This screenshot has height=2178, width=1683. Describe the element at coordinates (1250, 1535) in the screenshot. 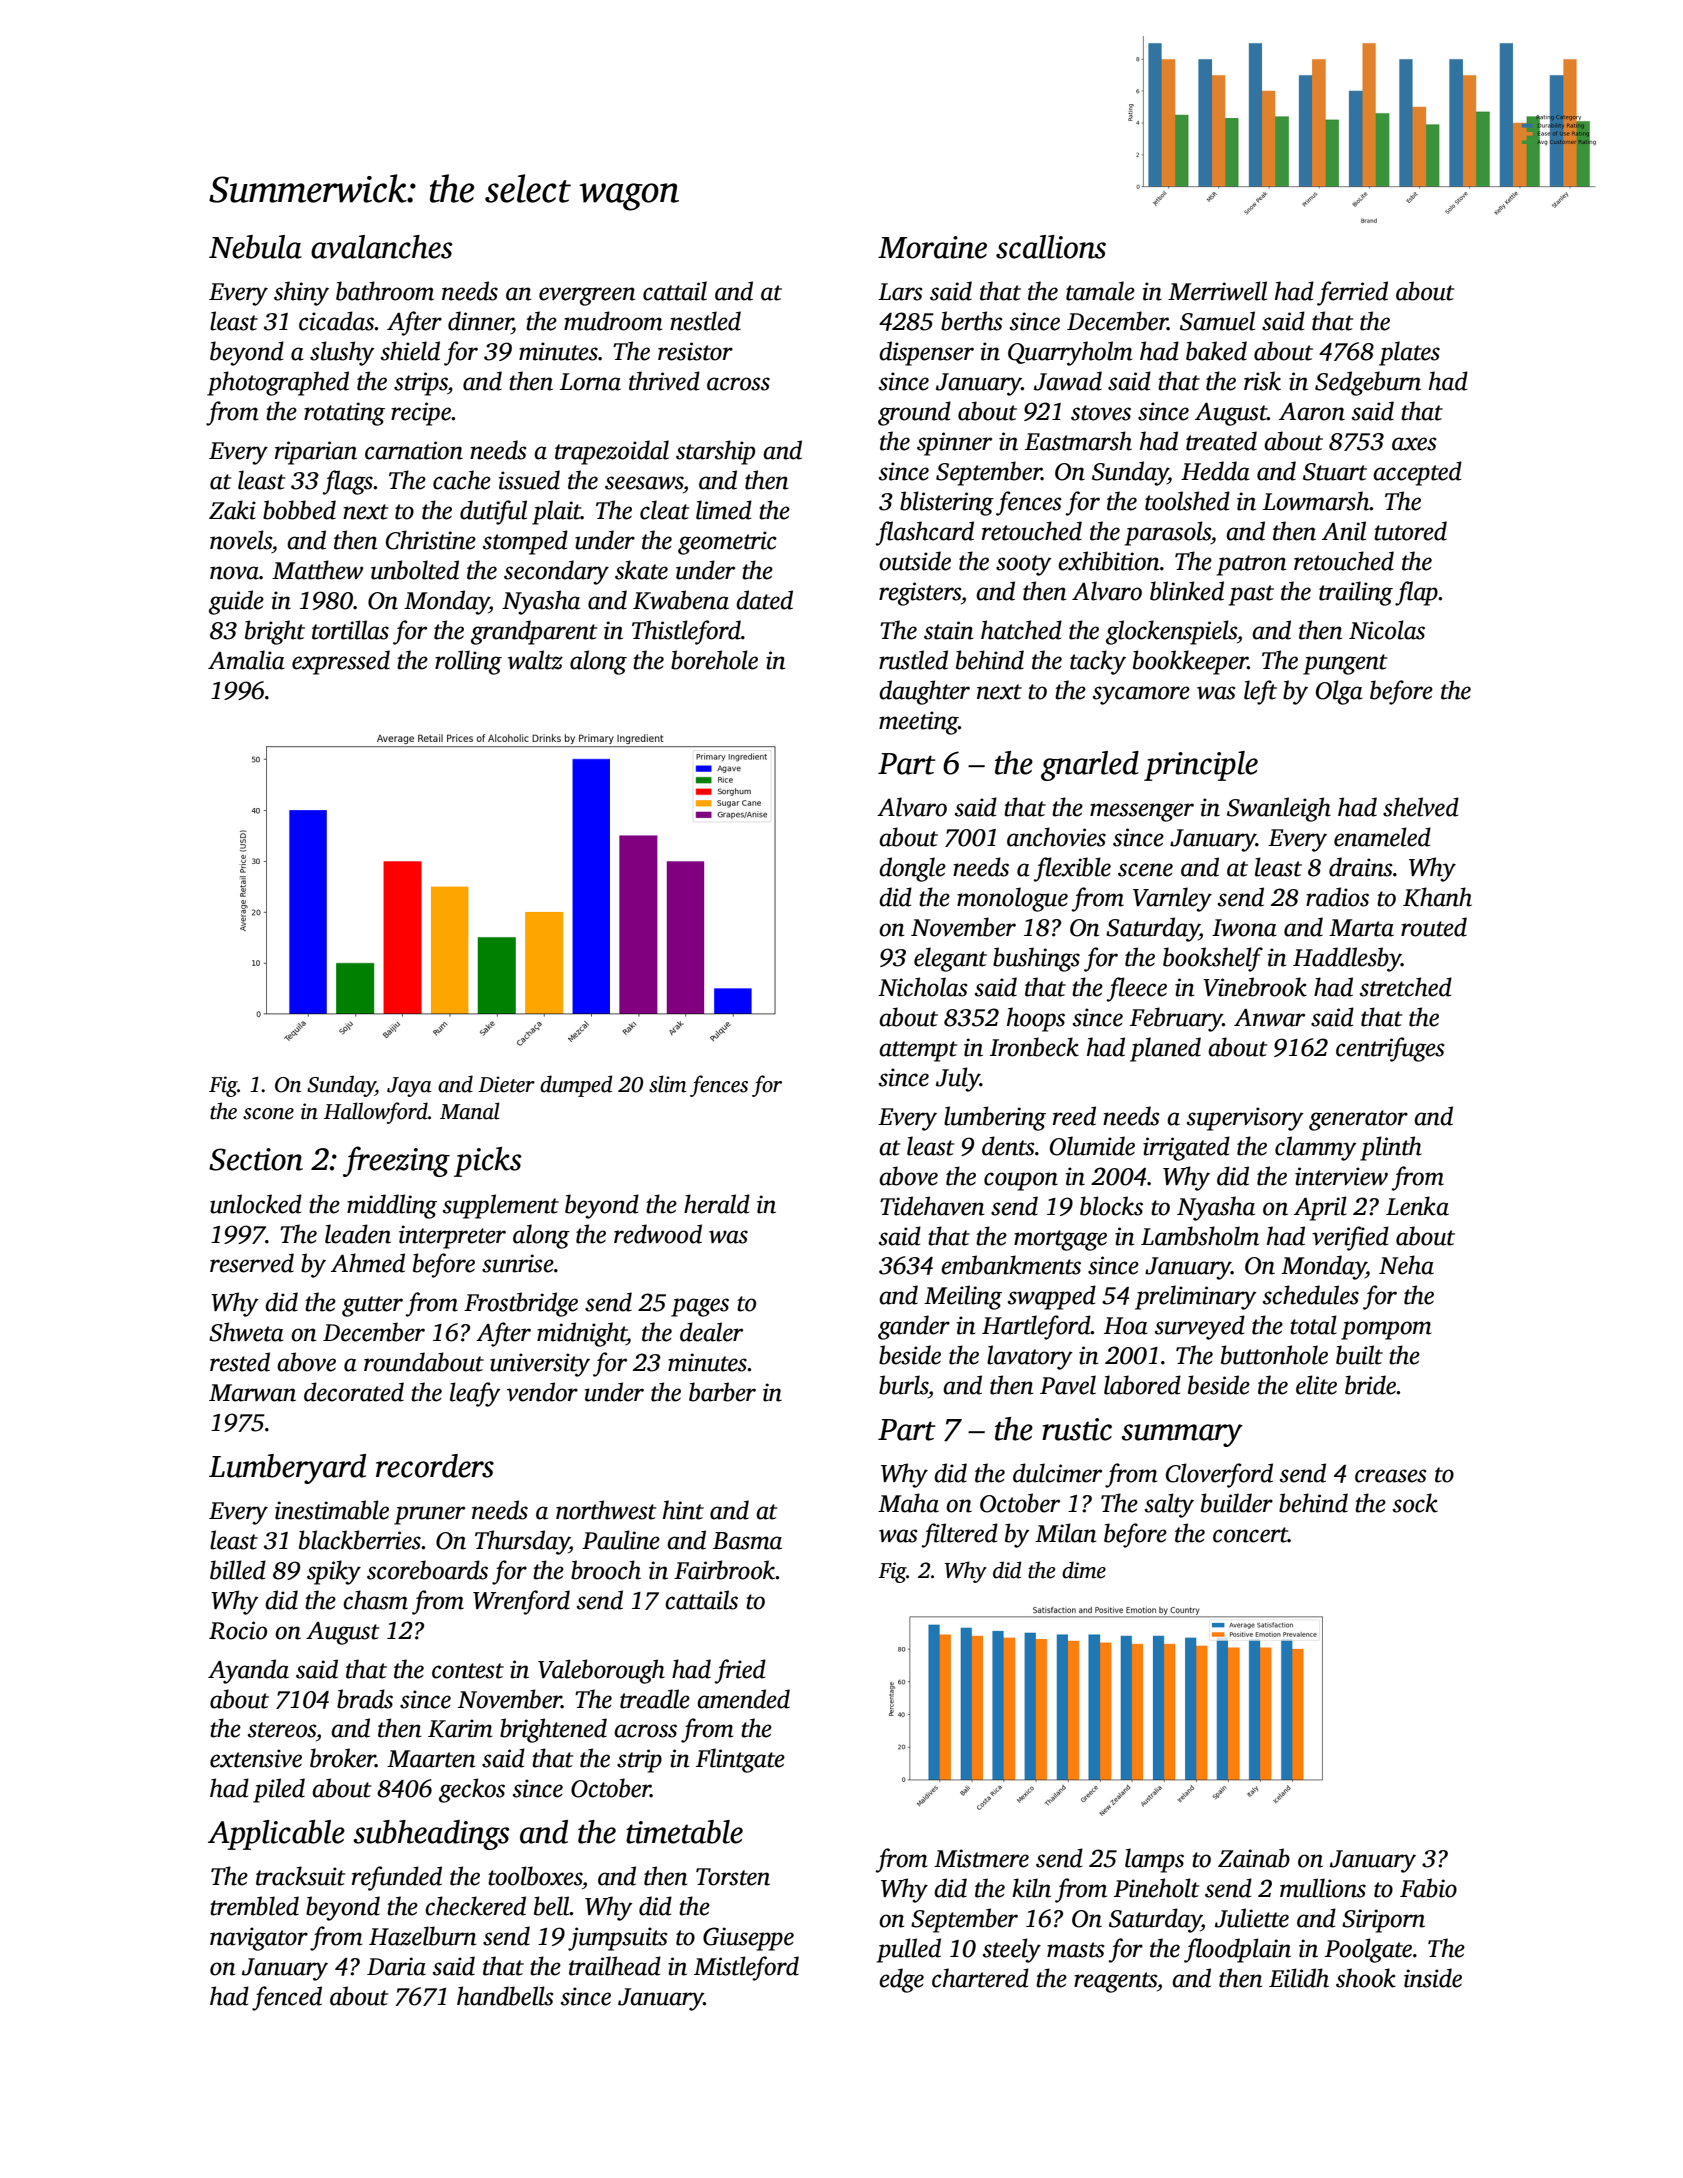

I see `concert` at that location.
